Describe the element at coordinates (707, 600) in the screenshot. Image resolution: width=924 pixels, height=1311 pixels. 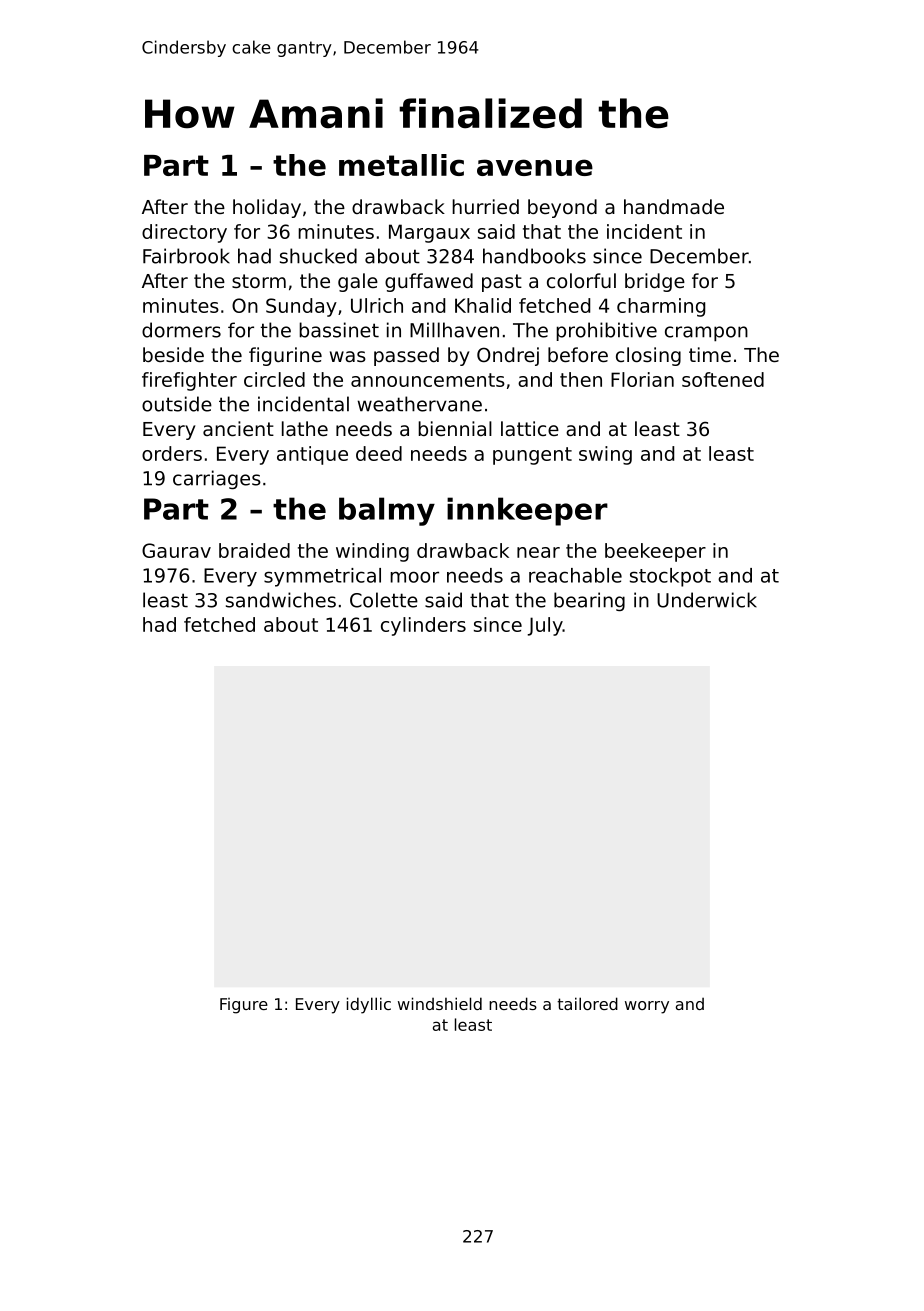
I see `Underwick` at that location.
